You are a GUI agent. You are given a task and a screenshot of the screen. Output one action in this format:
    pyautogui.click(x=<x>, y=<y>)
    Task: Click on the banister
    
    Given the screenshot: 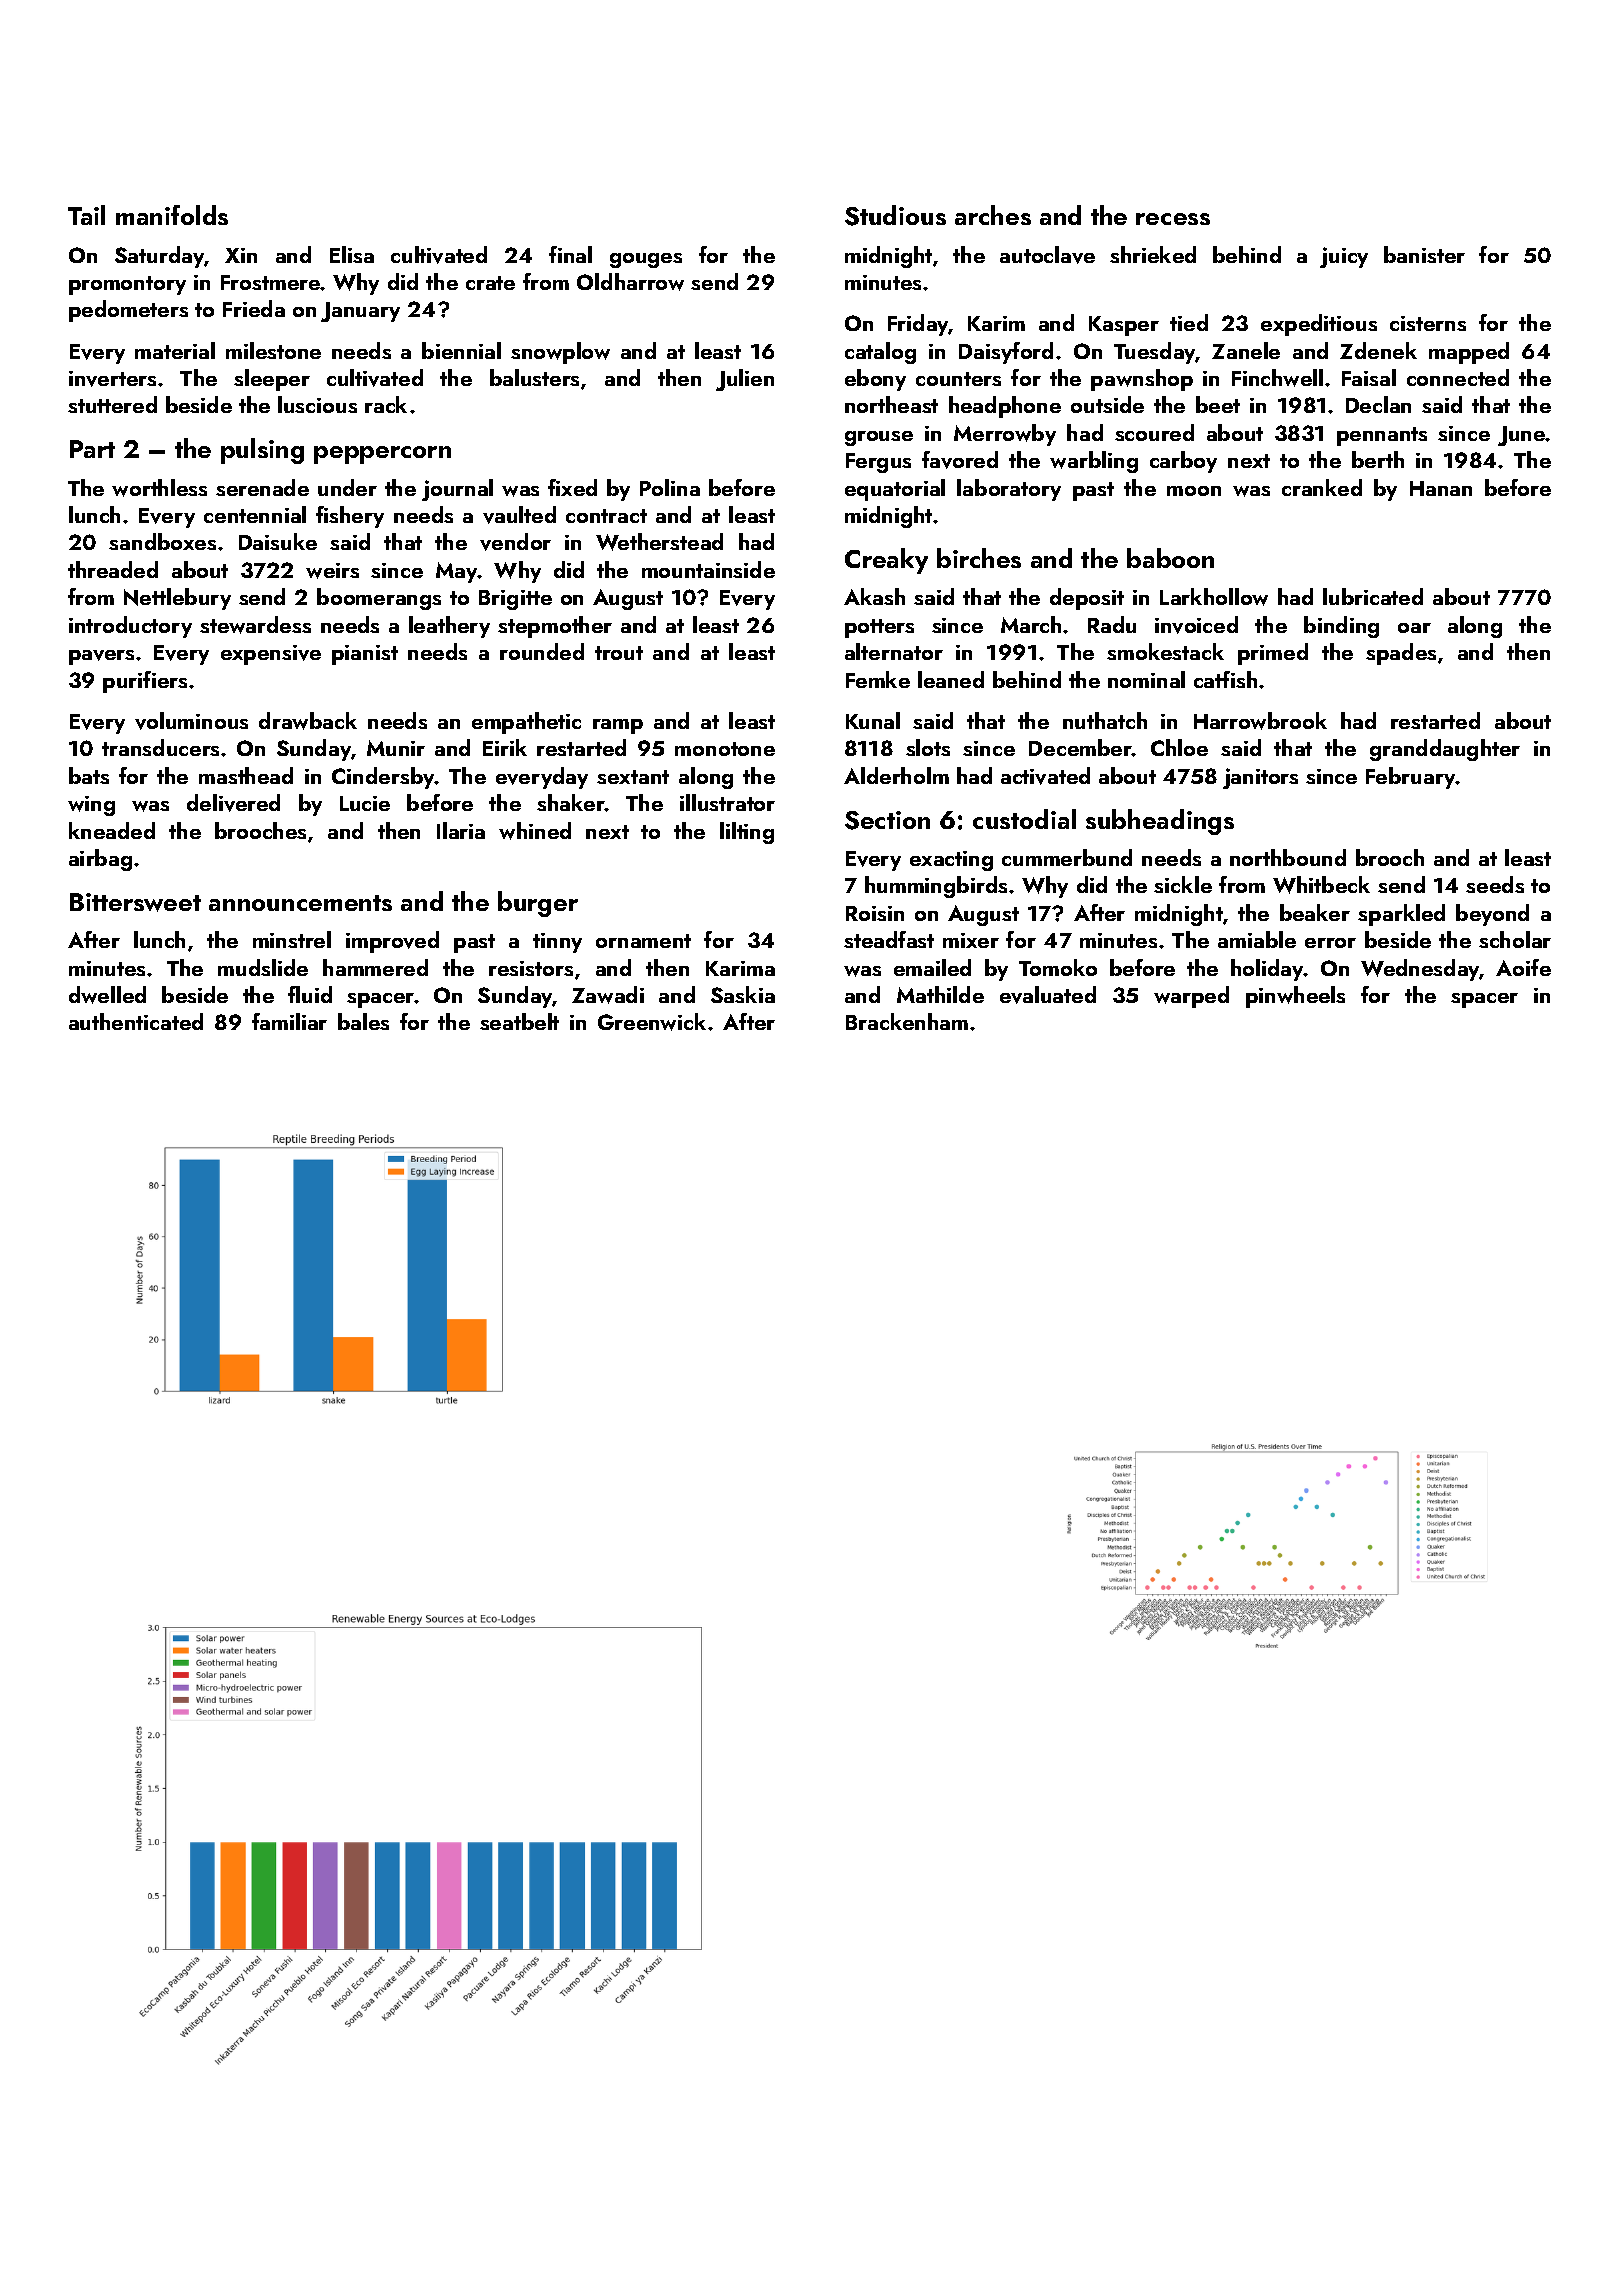 What is the action you would take?
    pyautogui.click(x=1424, y=254)
